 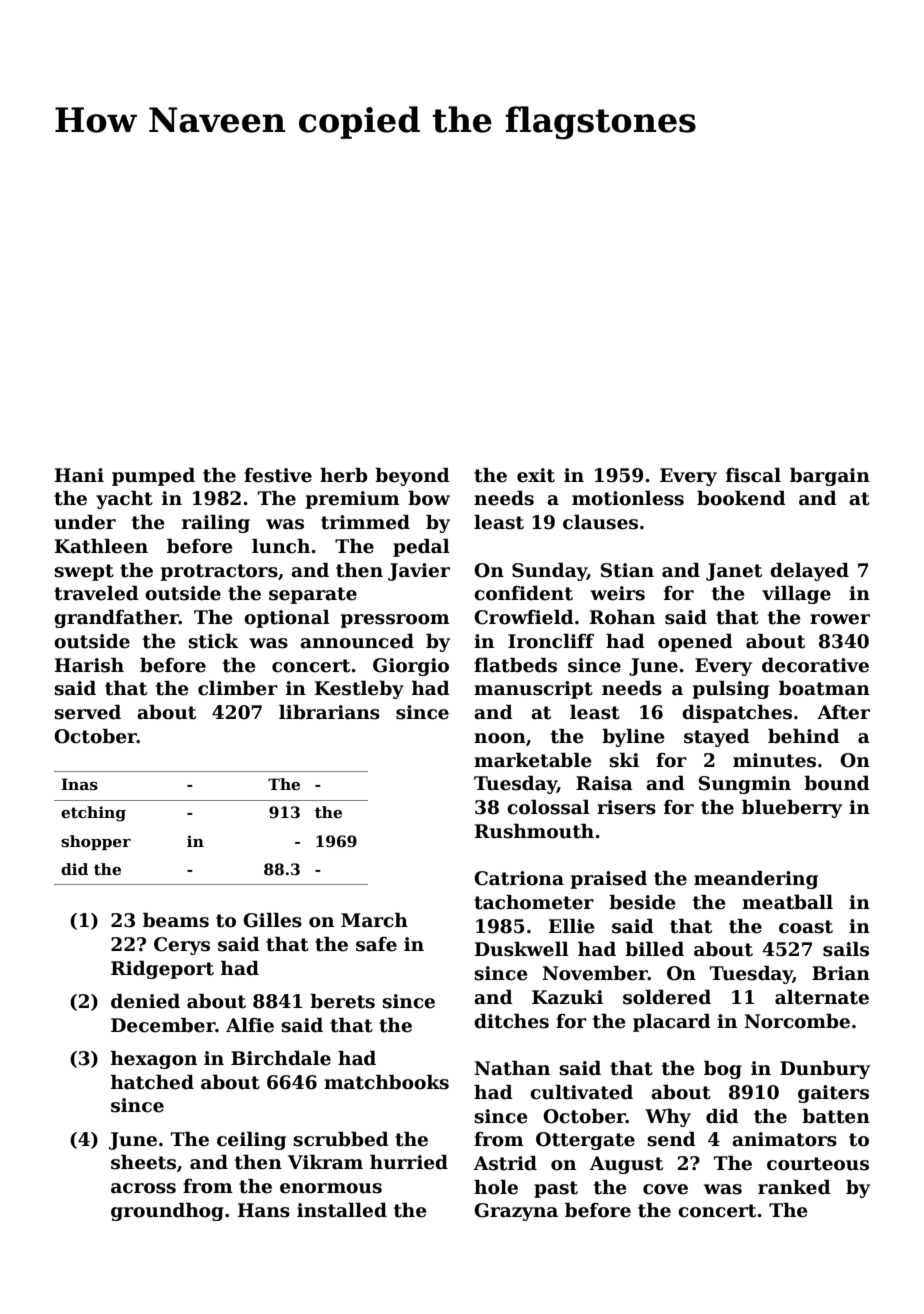 I want to click on fiscal, so click(x=753, y=475).
